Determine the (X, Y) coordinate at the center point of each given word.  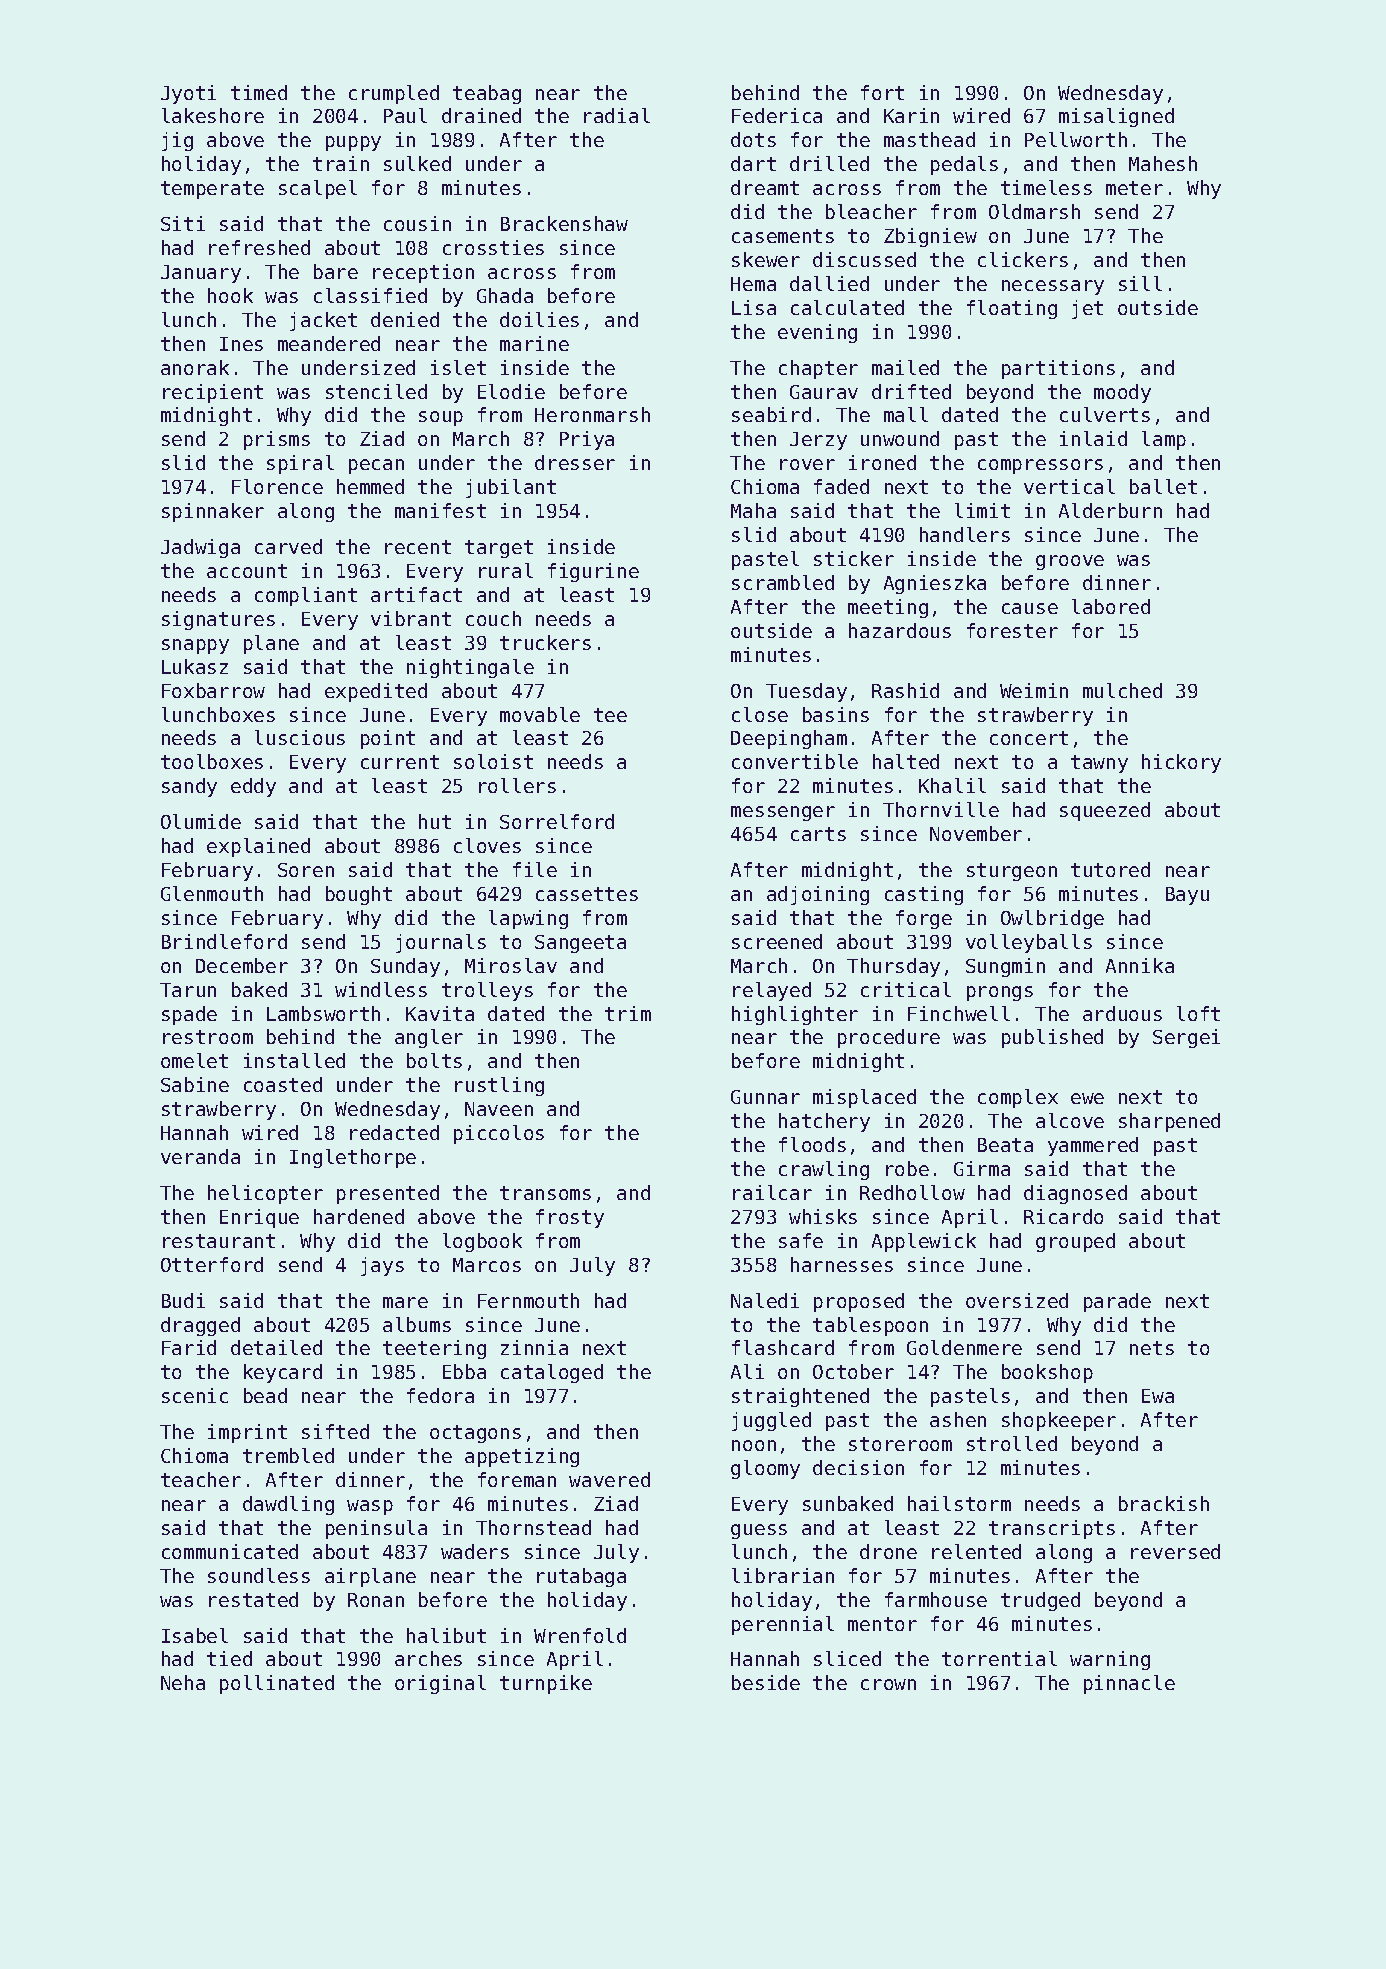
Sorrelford (557, 821)
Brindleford (224, 941)
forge (924, 919)
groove (1070, 562)
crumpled (394, 94)
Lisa (754, 307)
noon (754, 1445)
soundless (259, 1575)
